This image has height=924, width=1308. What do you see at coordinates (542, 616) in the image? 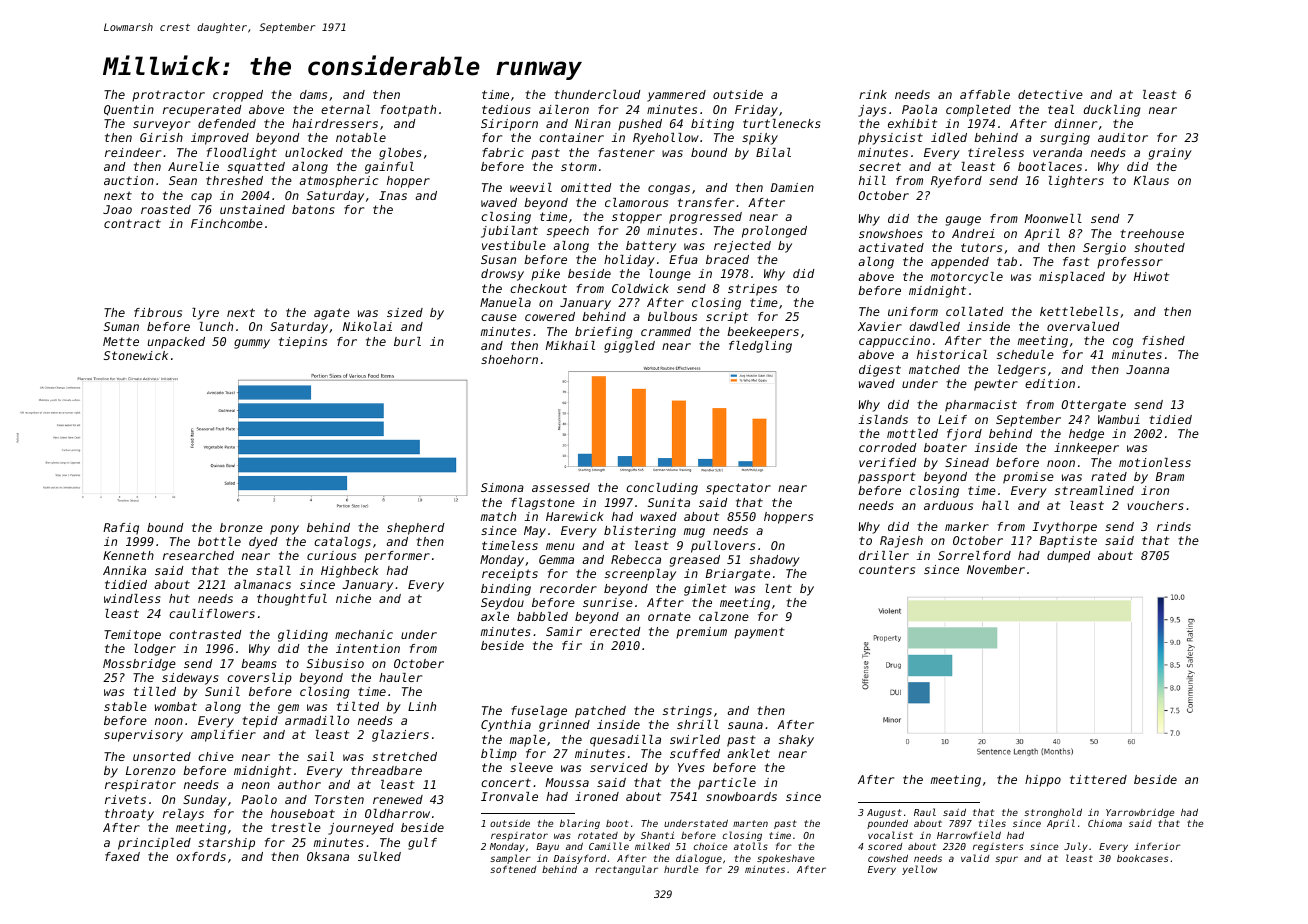
I see `babbled` at bounding box center [542, 616].
